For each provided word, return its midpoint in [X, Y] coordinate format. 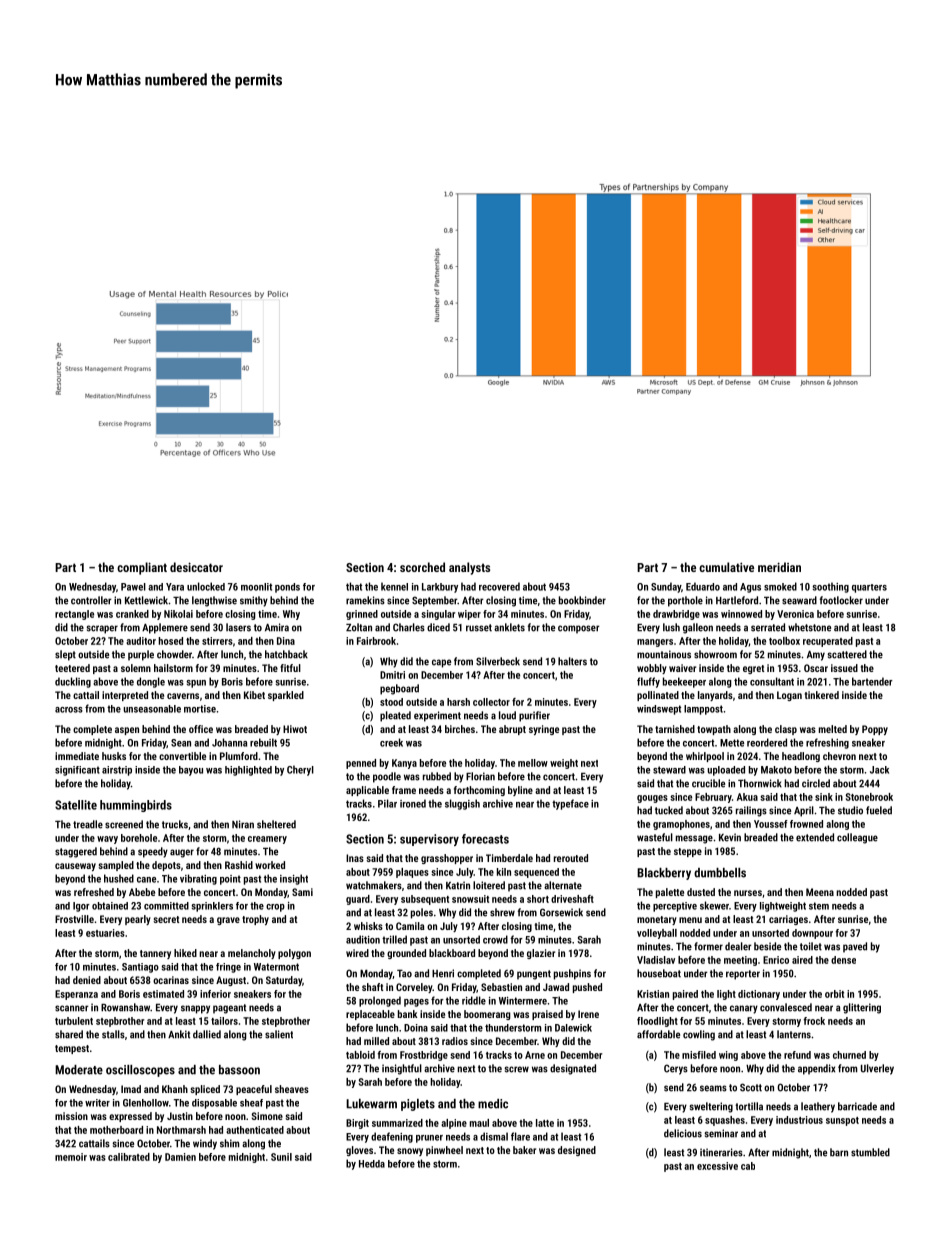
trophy [255, 920]
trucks [175, 824]
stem [819, 906]
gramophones [681, 825]
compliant [142, 568]
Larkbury [440, 588]
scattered [847, 654]
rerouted [571, 858]
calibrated [129, 1157]
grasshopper [447, 859]
